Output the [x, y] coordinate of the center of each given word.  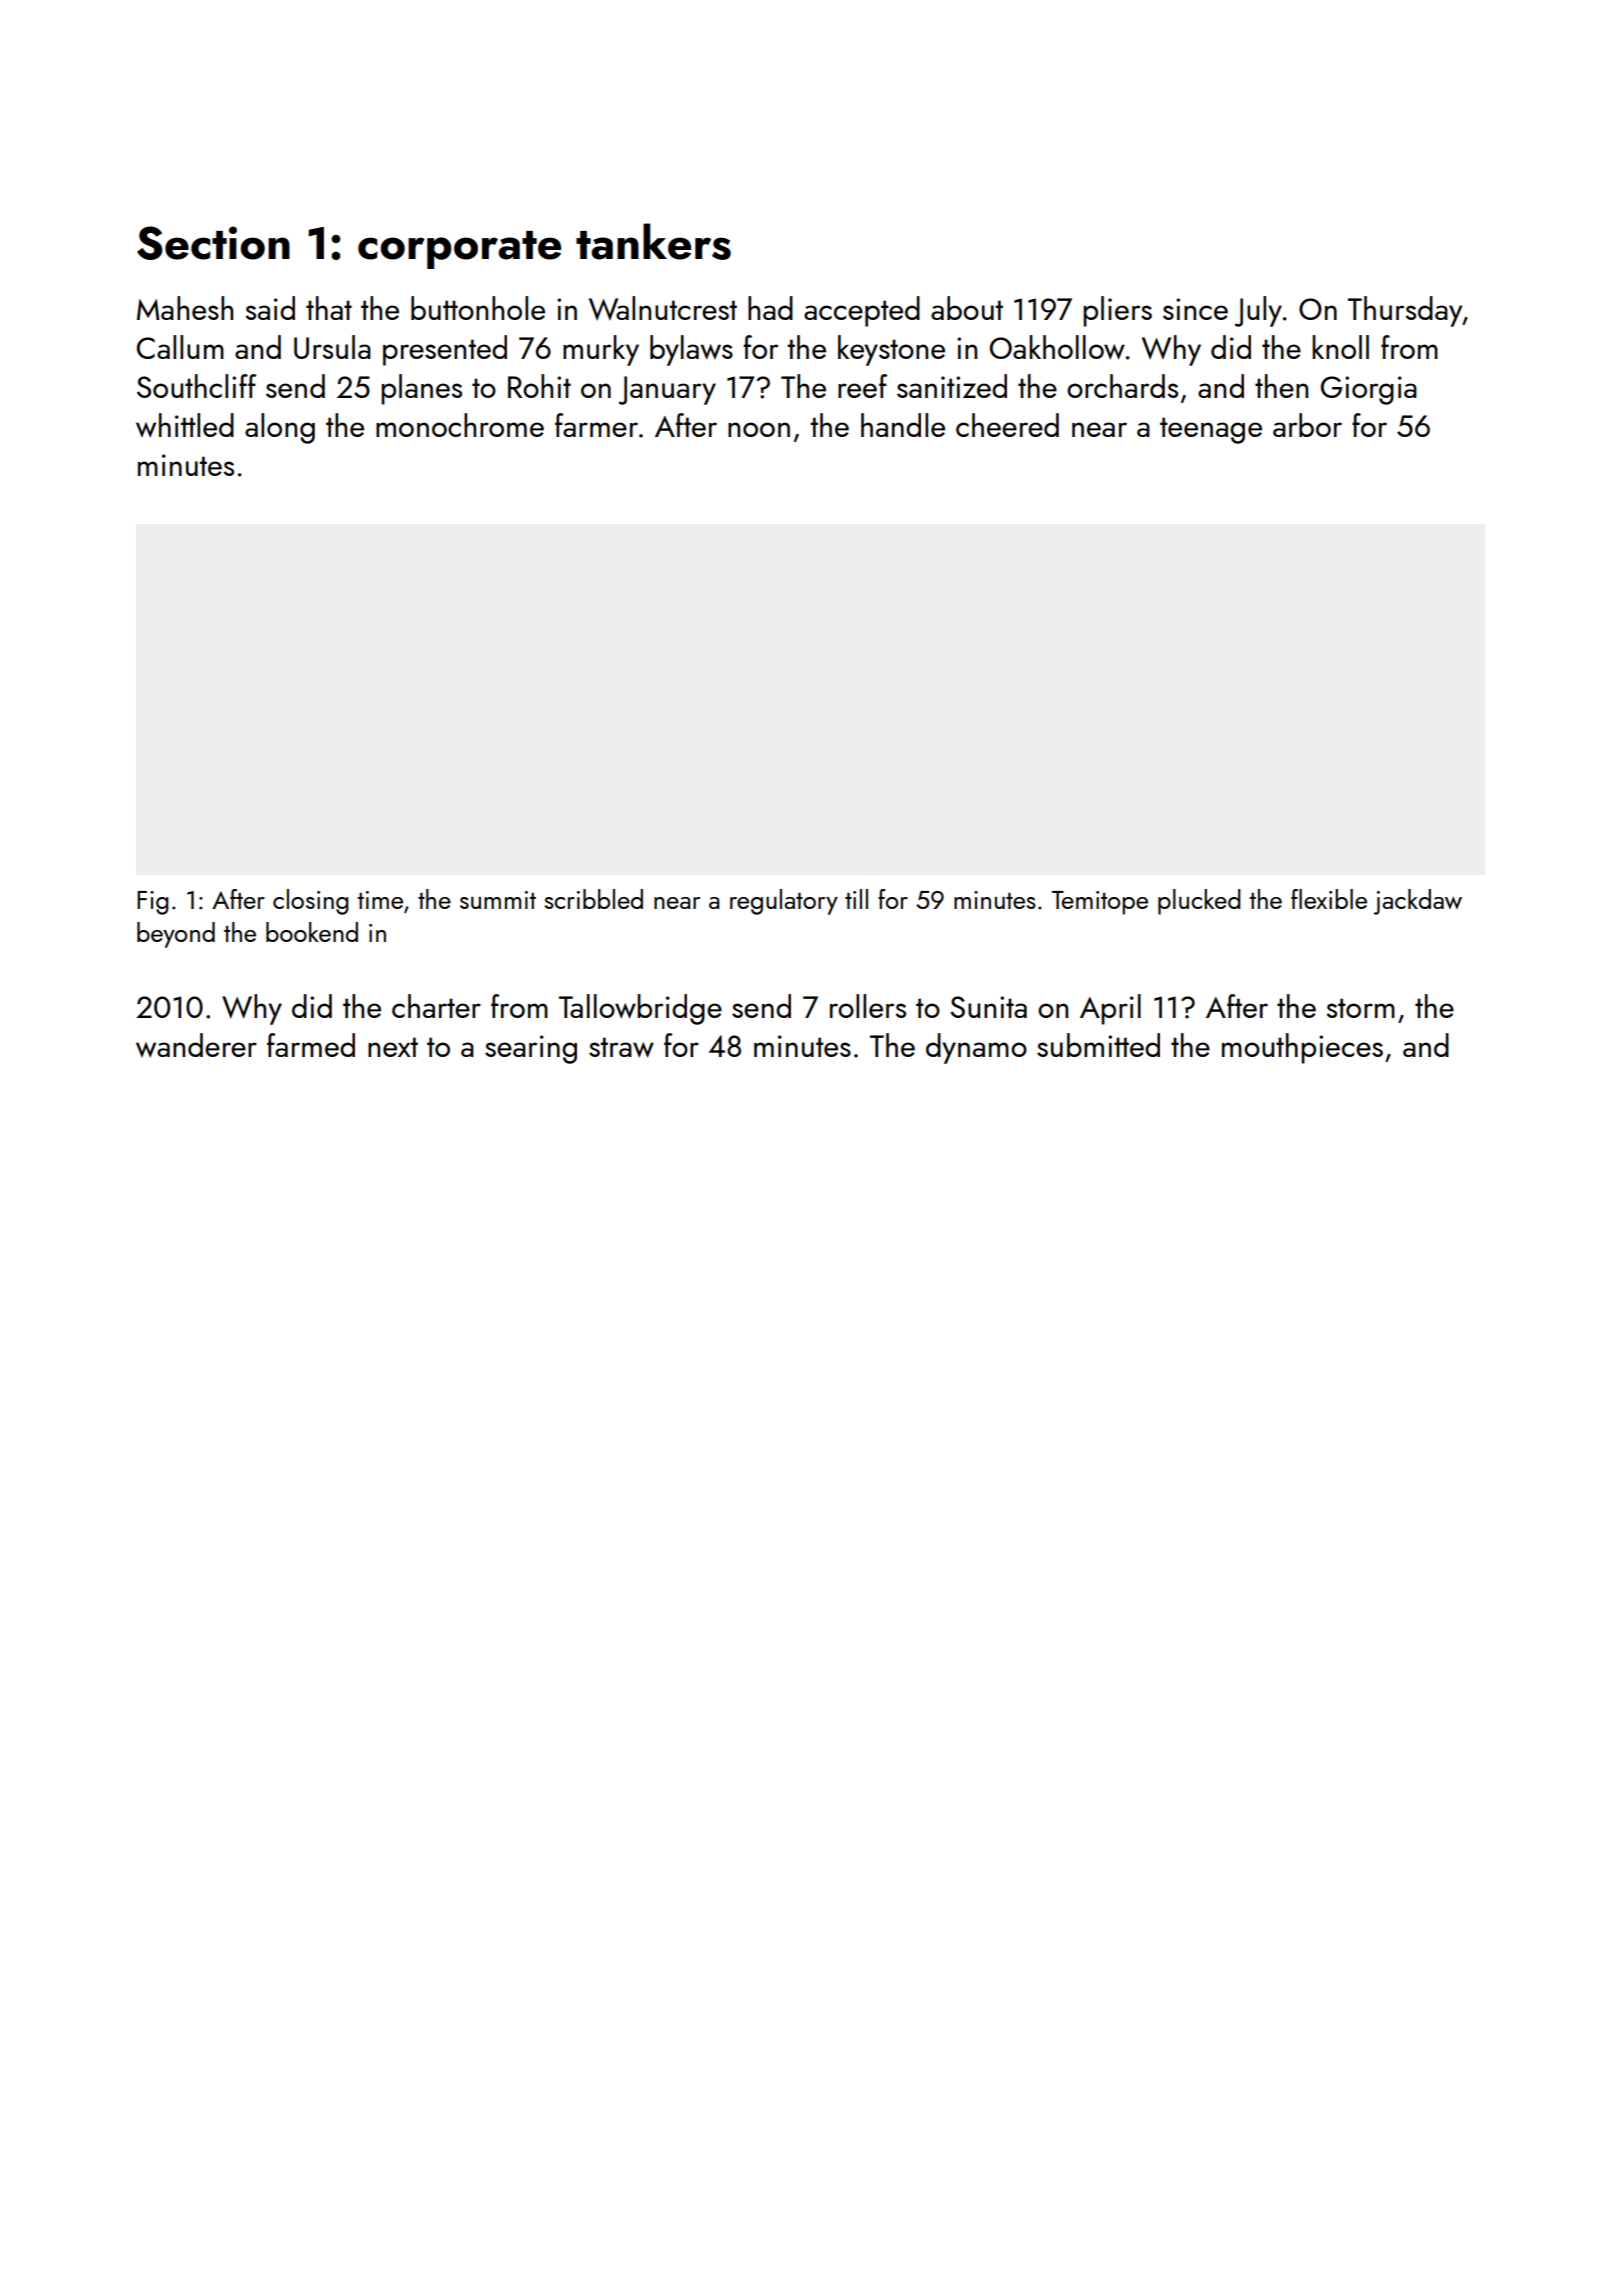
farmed [311, 1045]
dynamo [976, 1048]
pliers [1117, 311]
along [280, 428]
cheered [1007, 425]
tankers [653, 241]
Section [213, 243]
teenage [1211, 430]
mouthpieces [1302, 1048]
